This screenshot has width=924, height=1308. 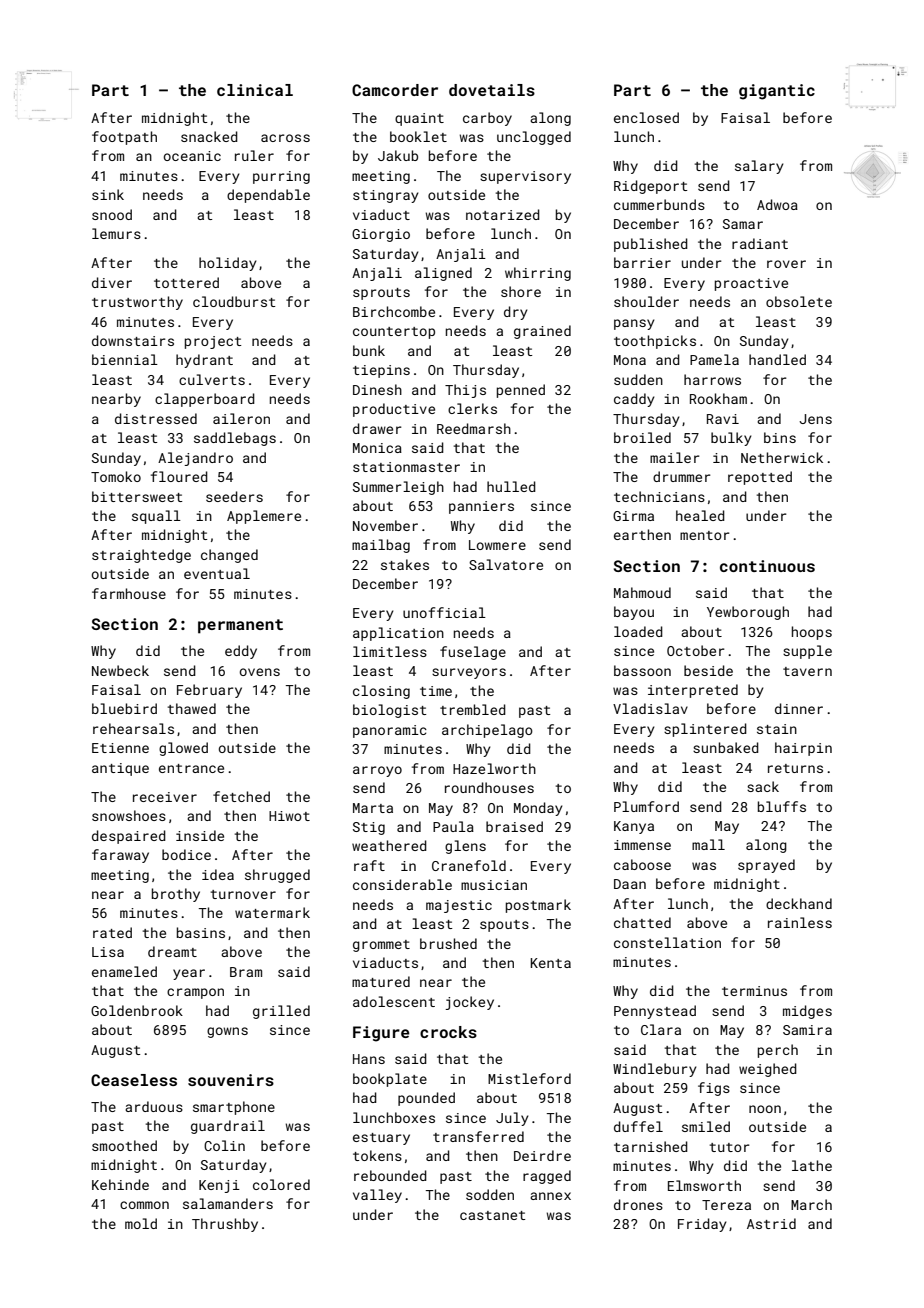 I want to click on raft, so click(x=369, y=865).
